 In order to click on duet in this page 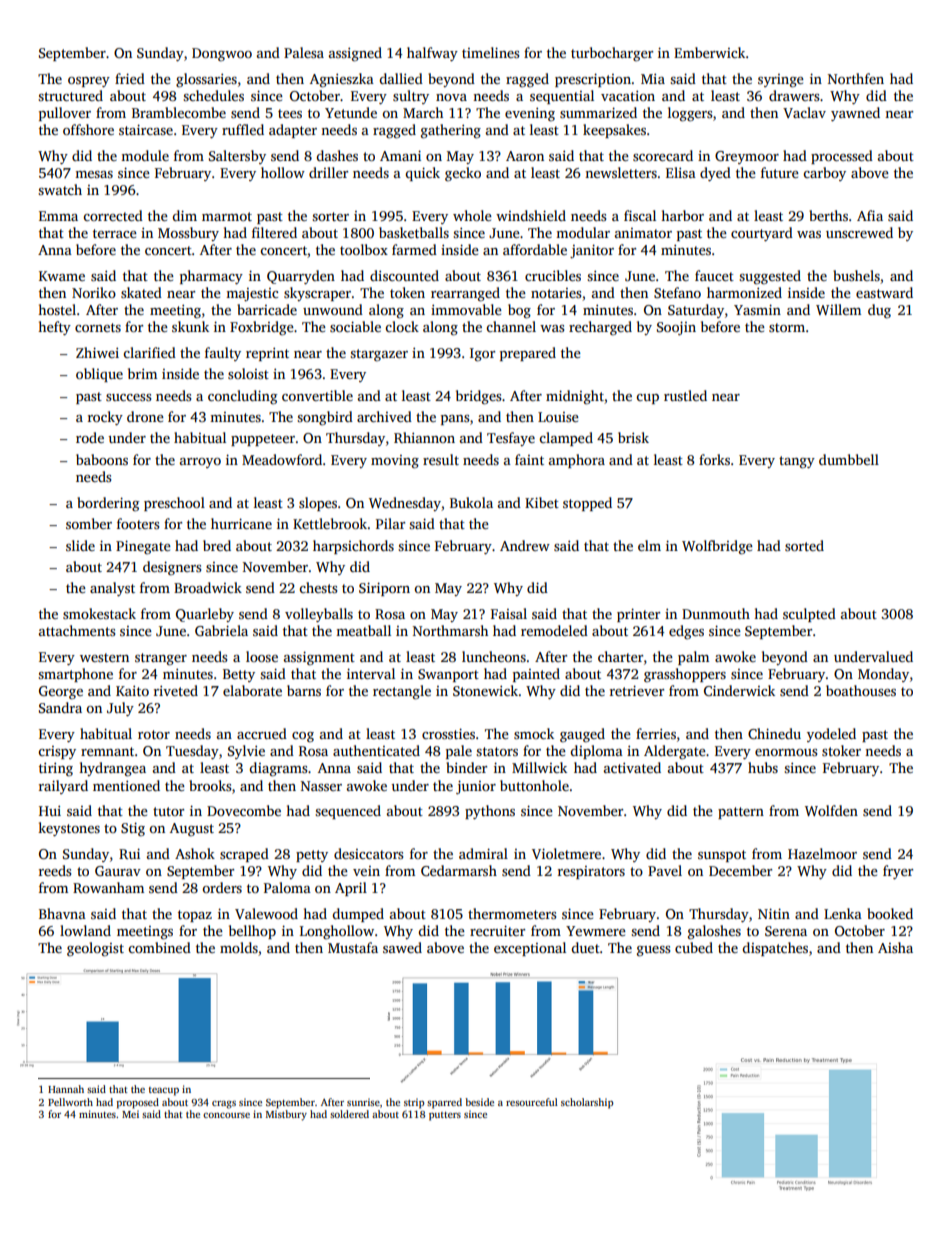, I will do `click(585, 947)`.
